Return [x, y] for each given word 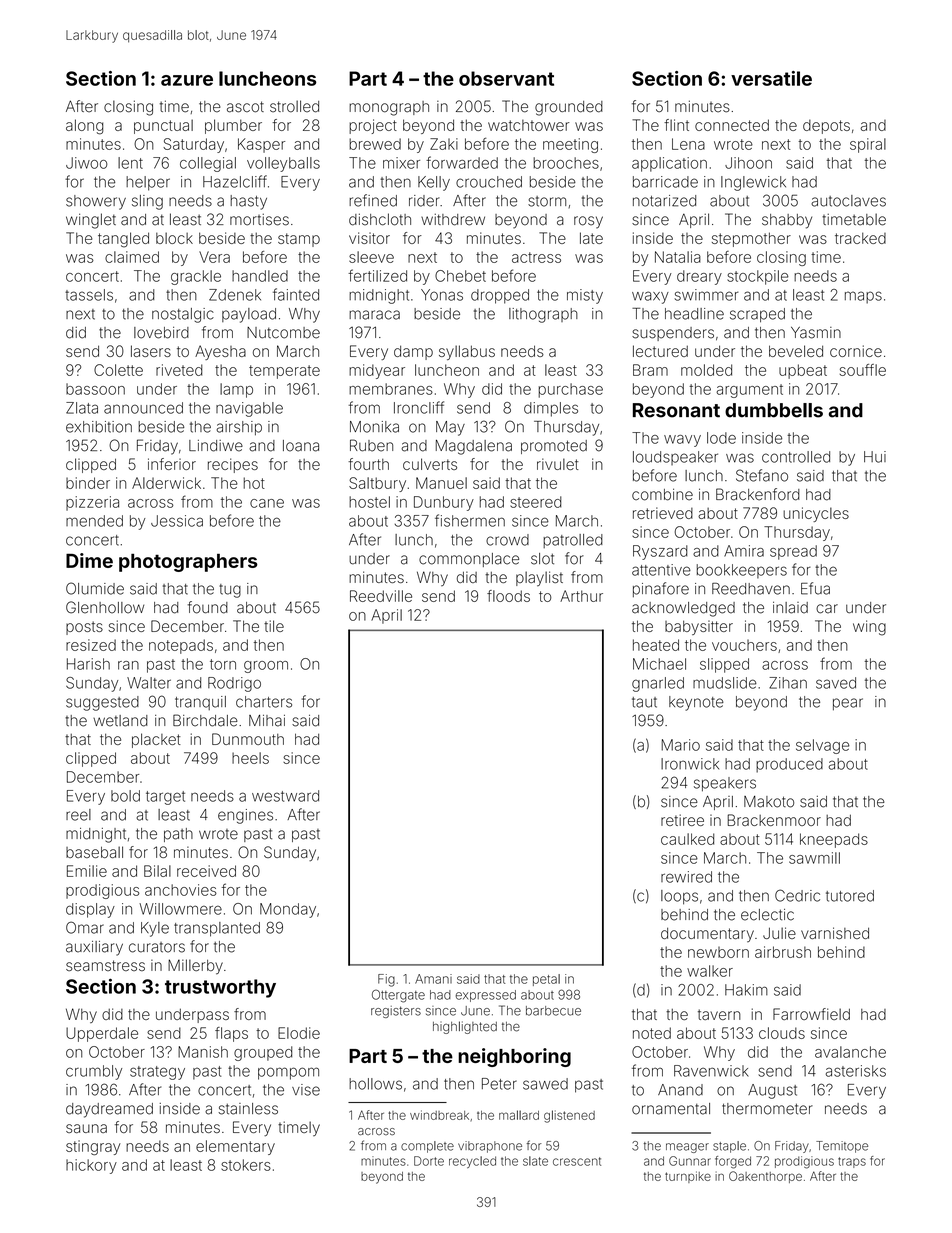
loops [679, 897]
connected [732, 125]
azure [187, 80]
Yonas [442, 295]
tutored [850, 896]
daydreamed [109, 1110]
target [165, 798]
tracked [860, 238]
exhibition [99, 427]
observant [506, 78]
